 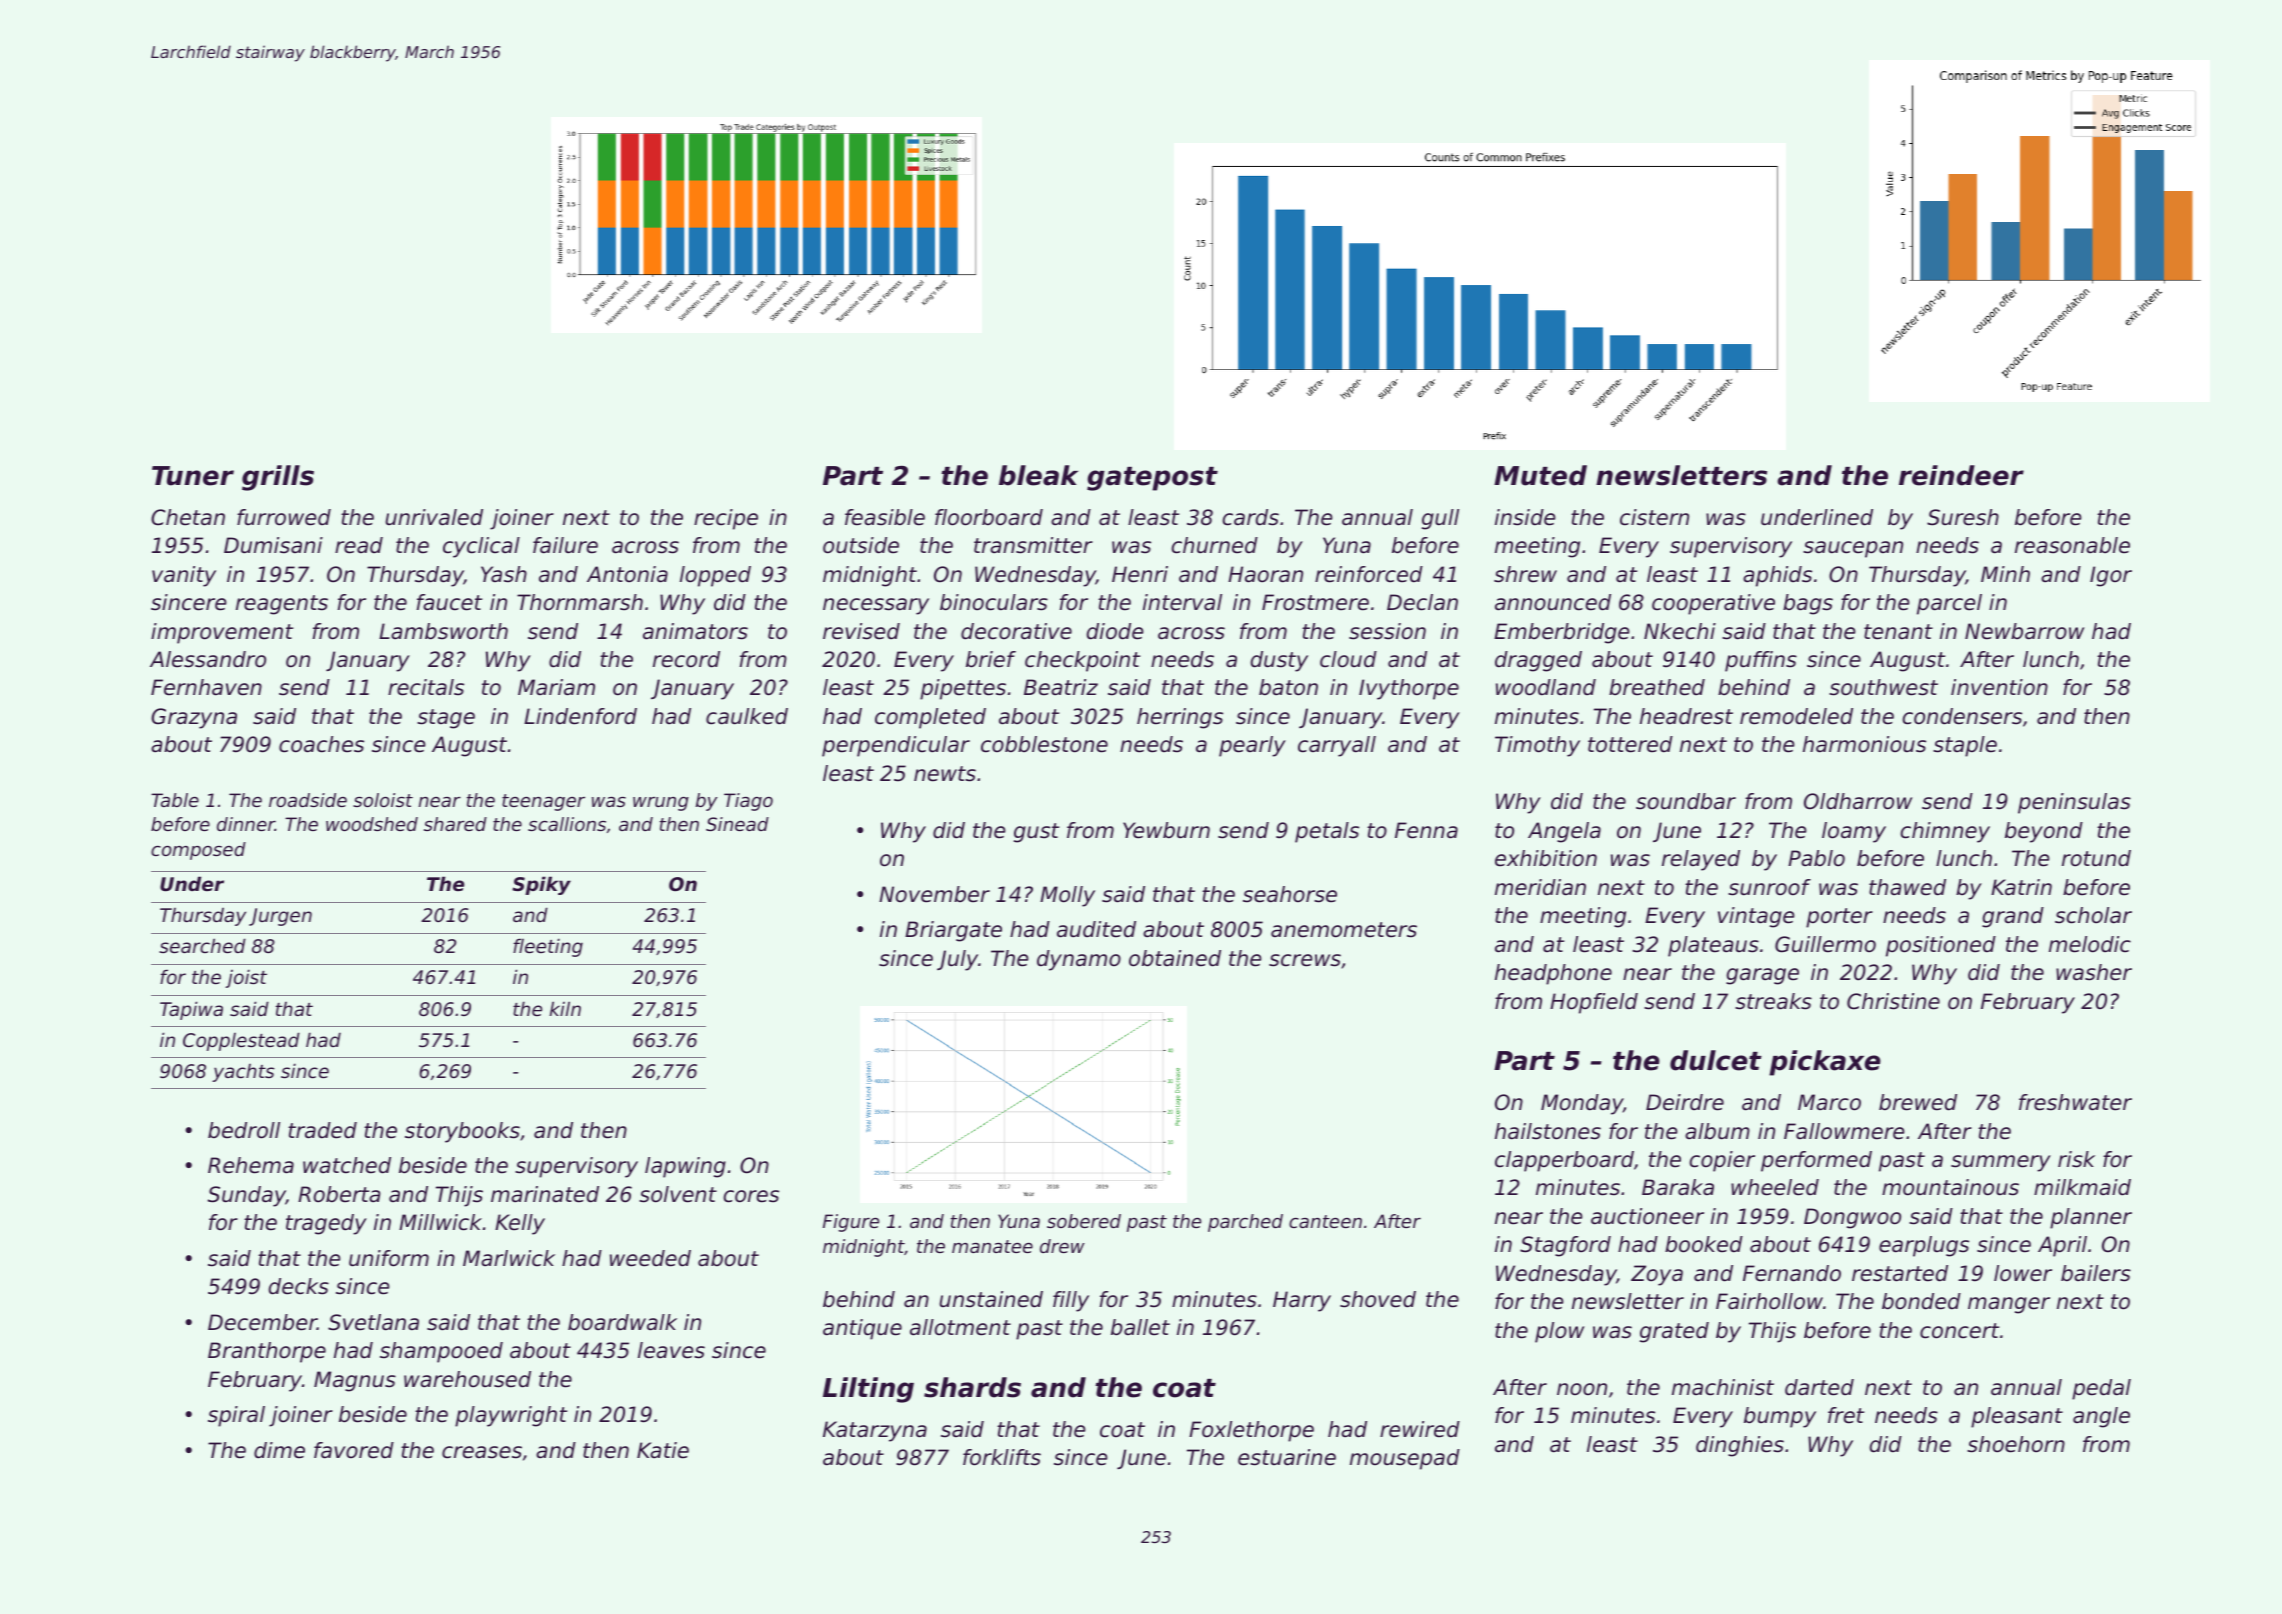 I want to click on fleeting, so click(x=548, y=947).
